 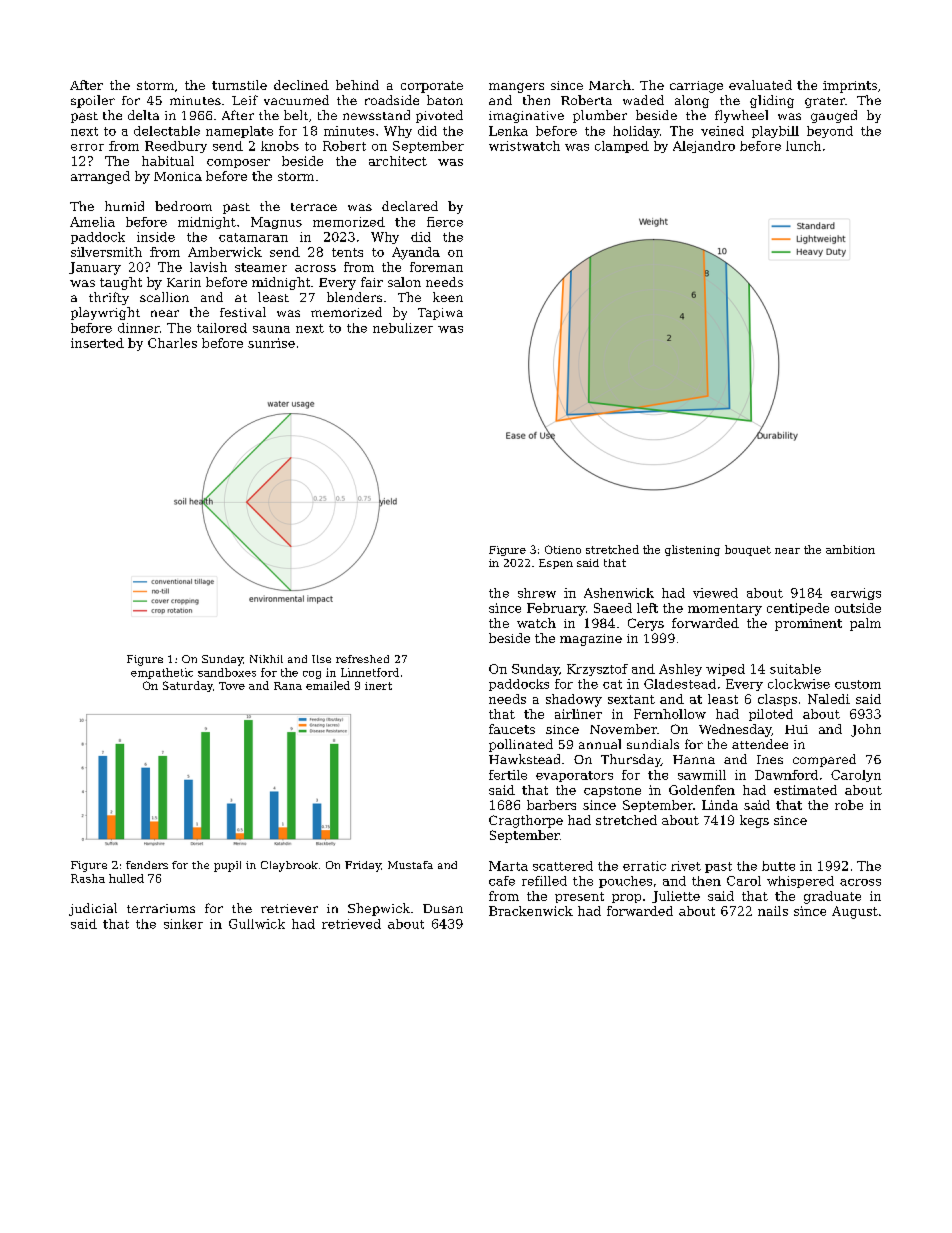 I want to click on Tapiwa, so click(x=440, y=314).
